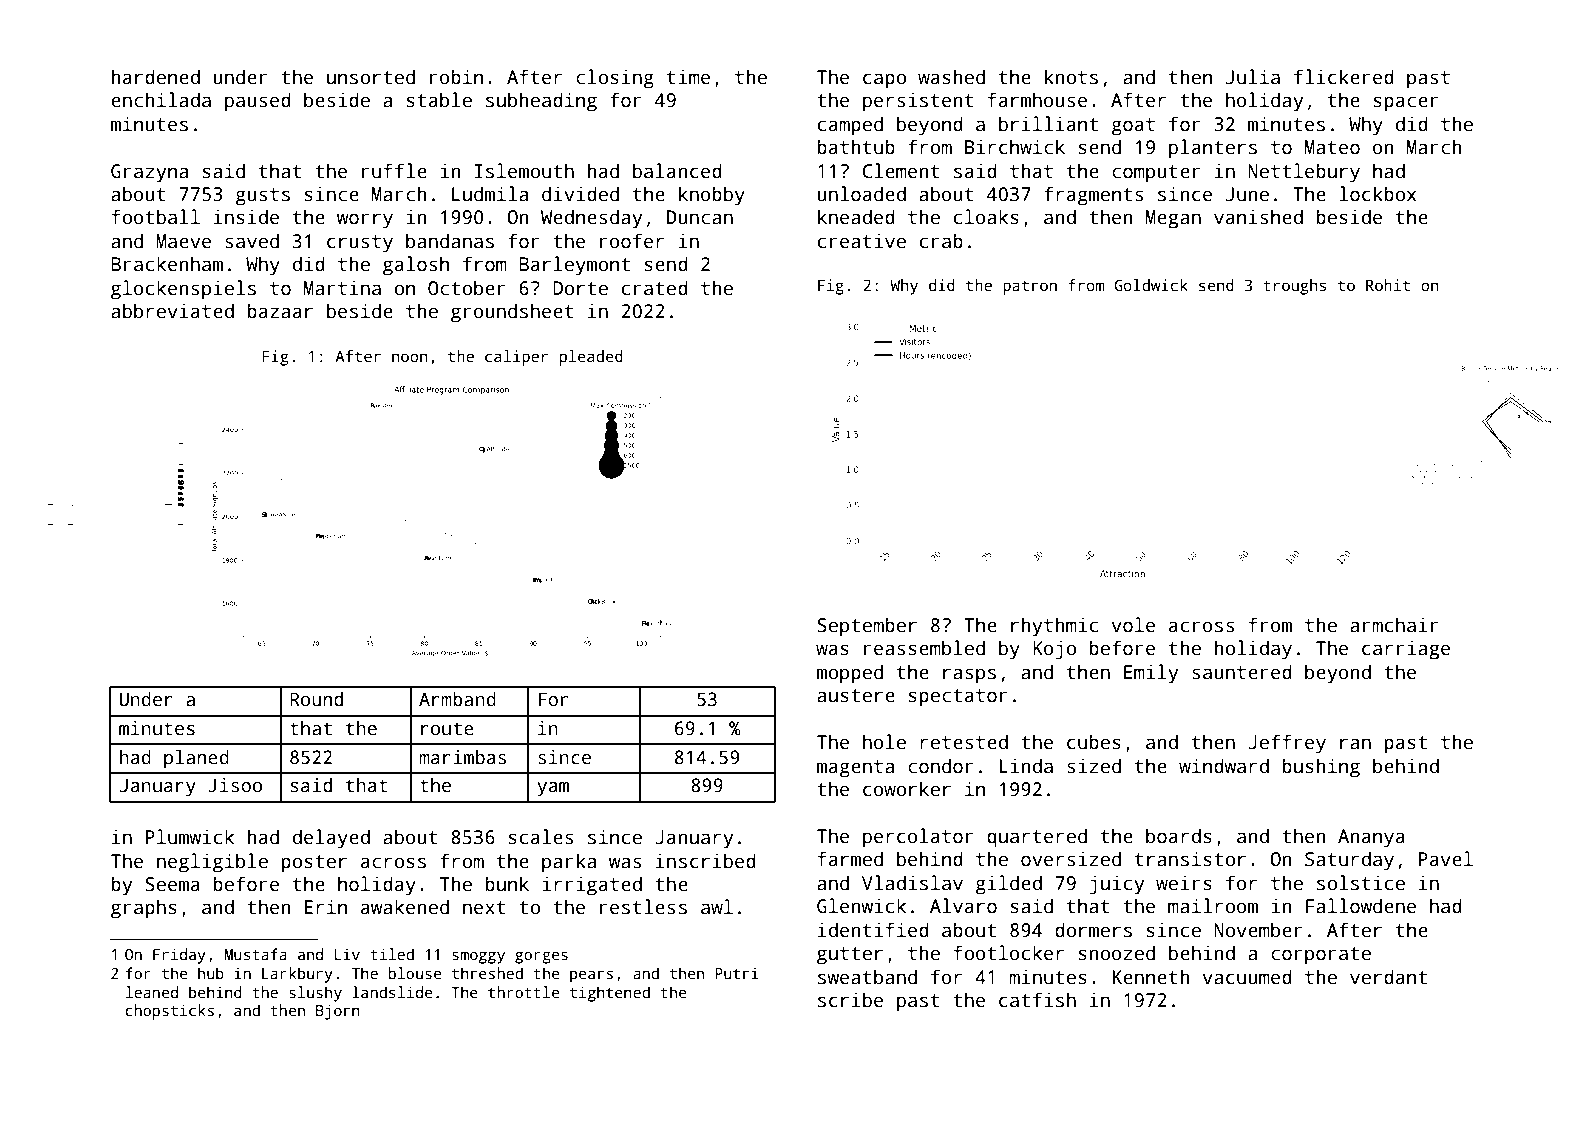 The width and height of the page is (1591, 1125). What do you see at coordinates (1037, 1000) in the page?
I see `catfish` at bounding box center [1037, 1000].
